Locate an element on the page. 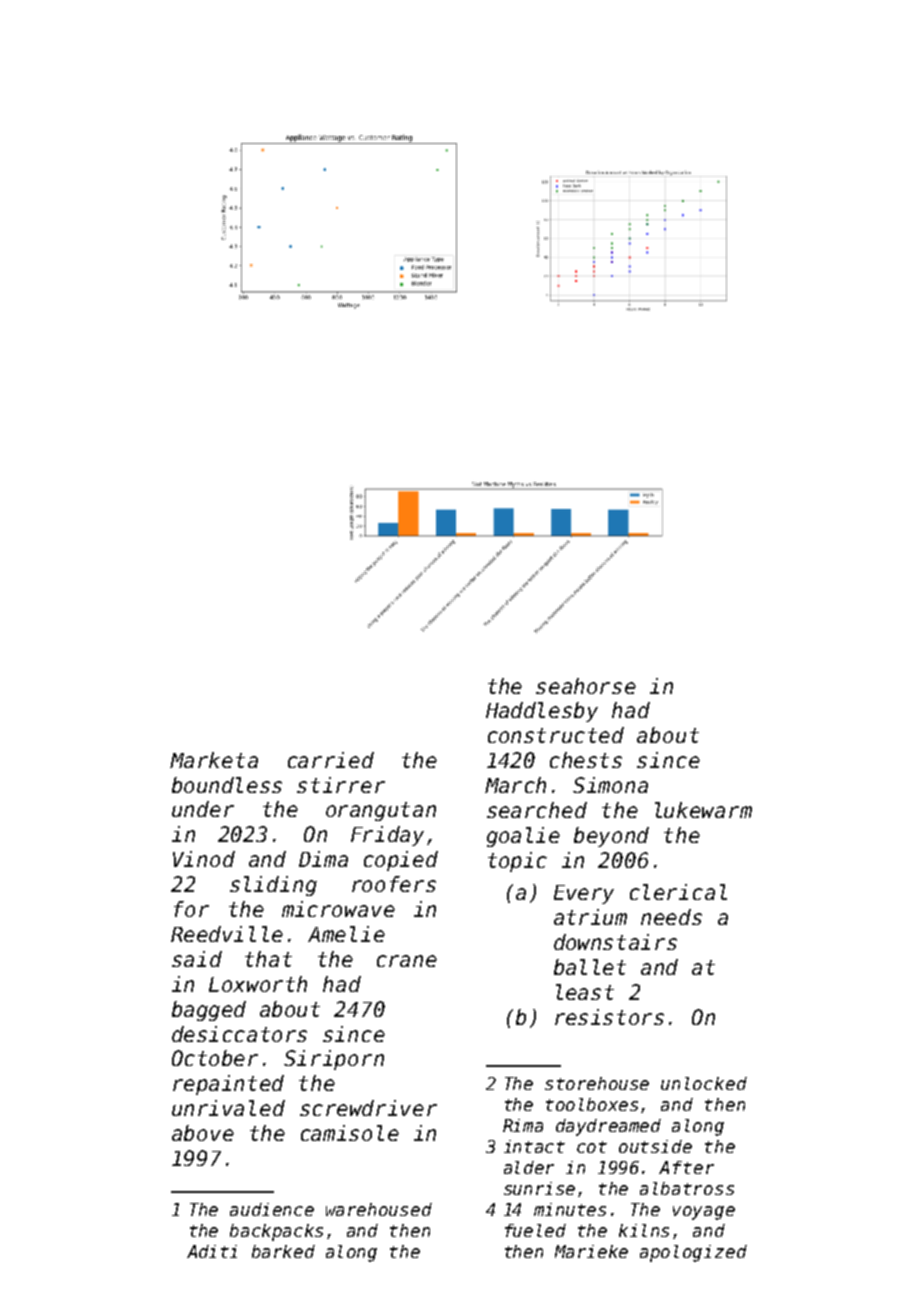 This image has height=1311, width=924. daydreamed is located at coordinates (608, 1127).
